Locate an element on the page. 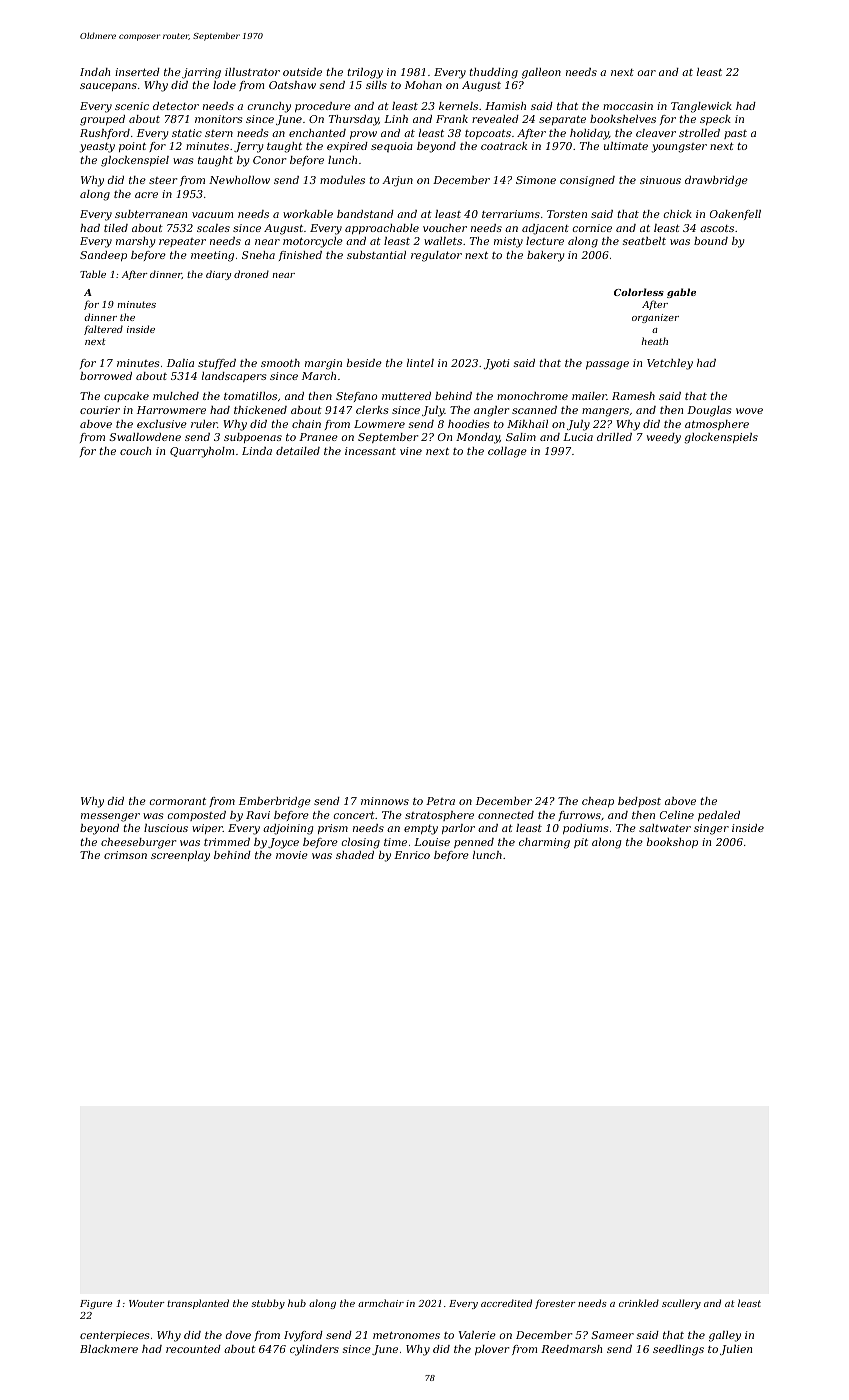  thudding is located at coordinates (494, 73).
